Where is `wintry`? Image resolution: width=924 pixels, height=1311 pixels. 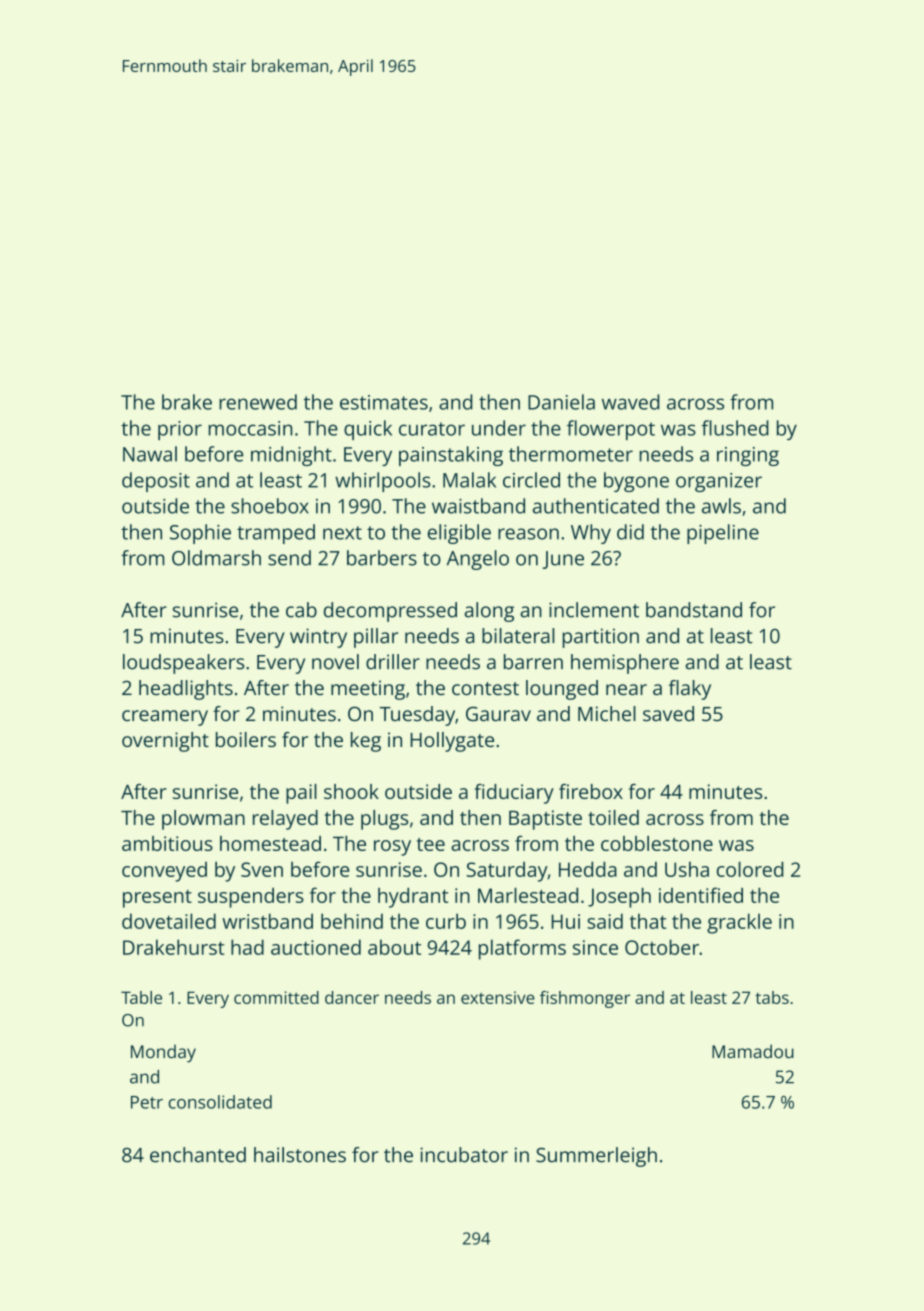
wintry is located at coordinates (318, 638).
